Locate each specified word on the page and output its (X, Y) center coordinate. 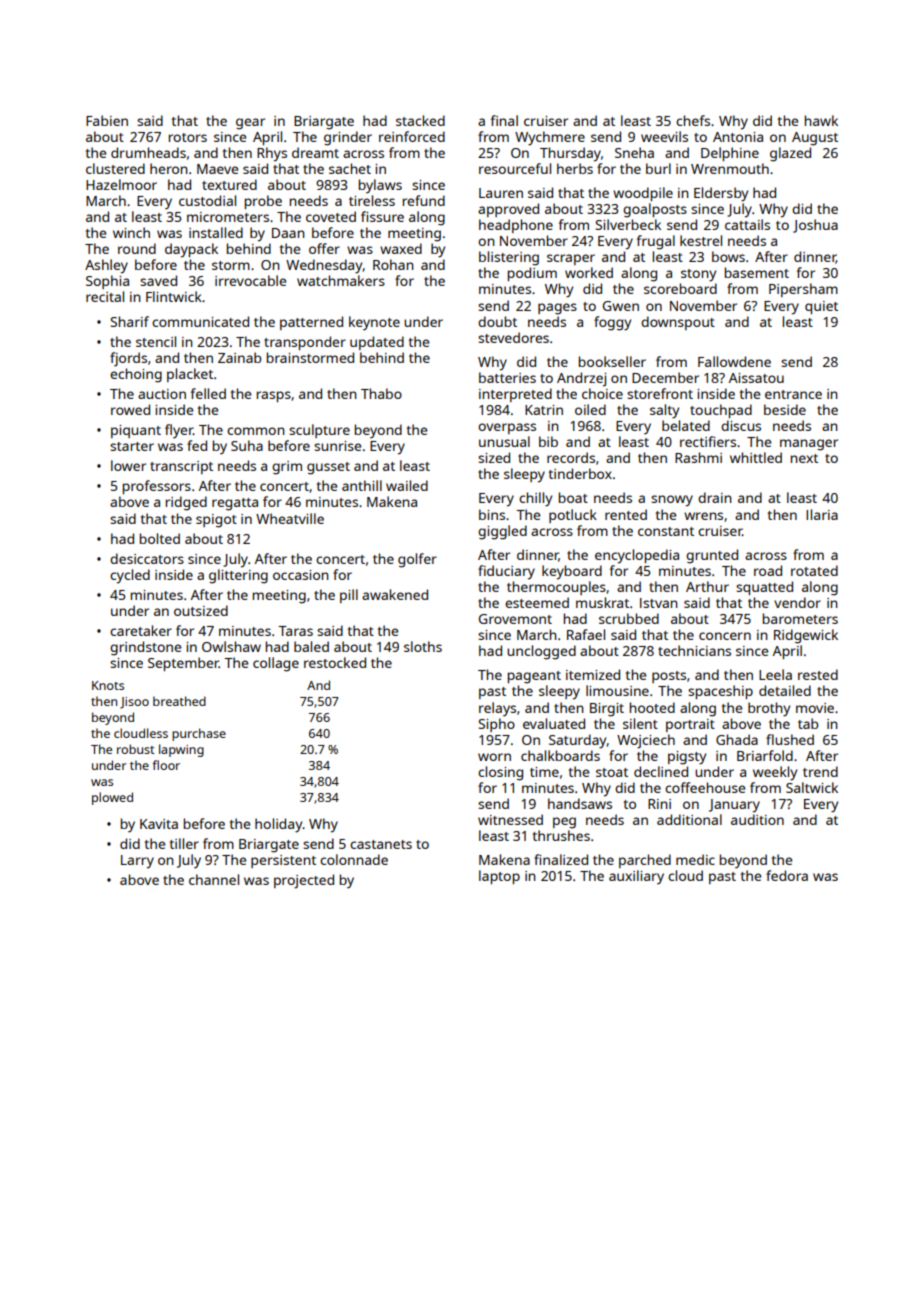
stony (698, 275)
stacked (420, 120)
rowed (130, 409)
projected (304, 881)
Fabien (107, 120)
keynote (374, 323)
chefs (693, 120)
